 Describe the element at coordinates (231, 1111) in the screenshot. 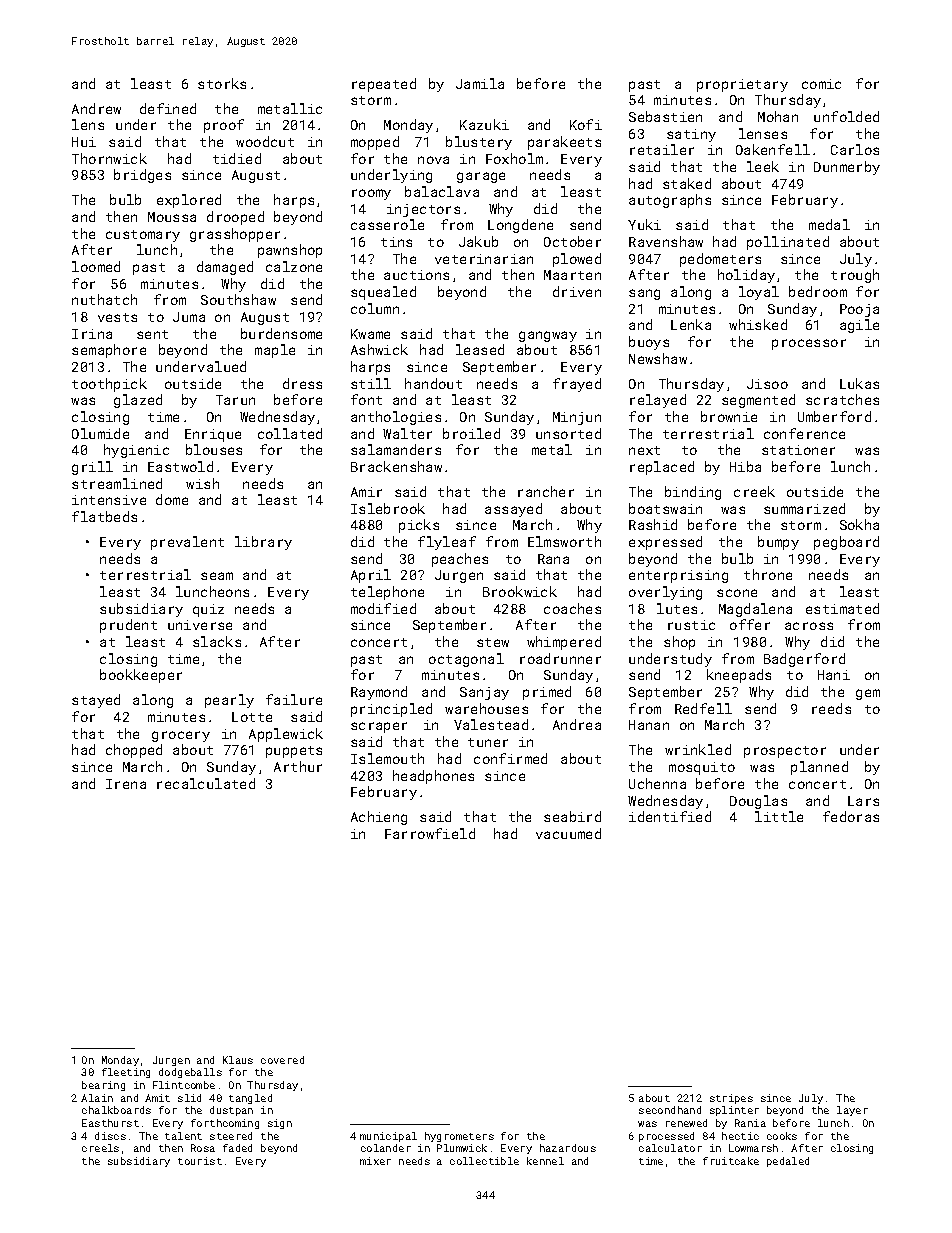

I see `dustpan` at that location.
